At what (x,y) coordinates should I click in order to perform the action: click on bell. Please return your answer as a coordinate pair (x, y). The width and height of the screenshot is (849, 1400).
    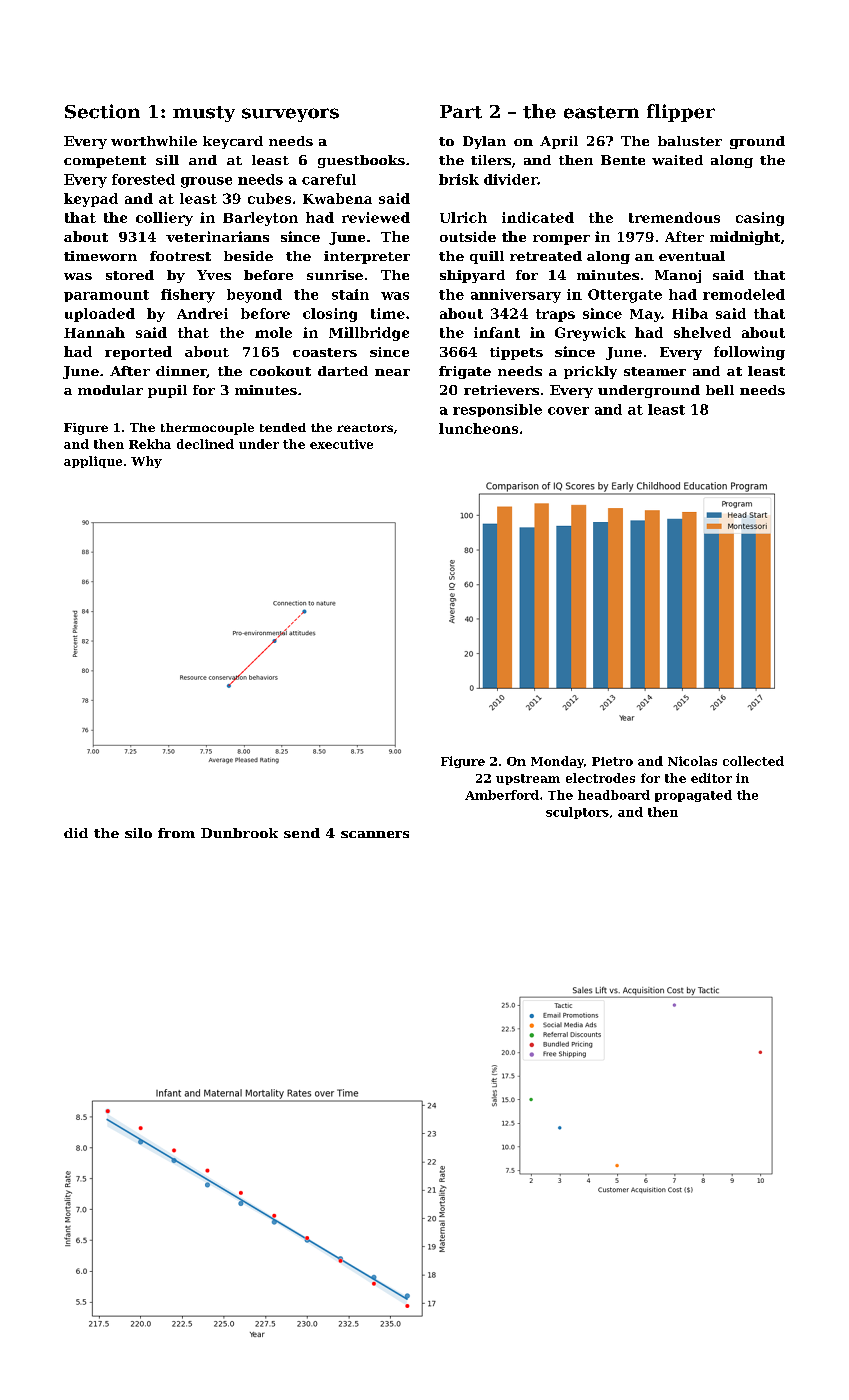
    Looking at the image, I should click on (720, 390).
